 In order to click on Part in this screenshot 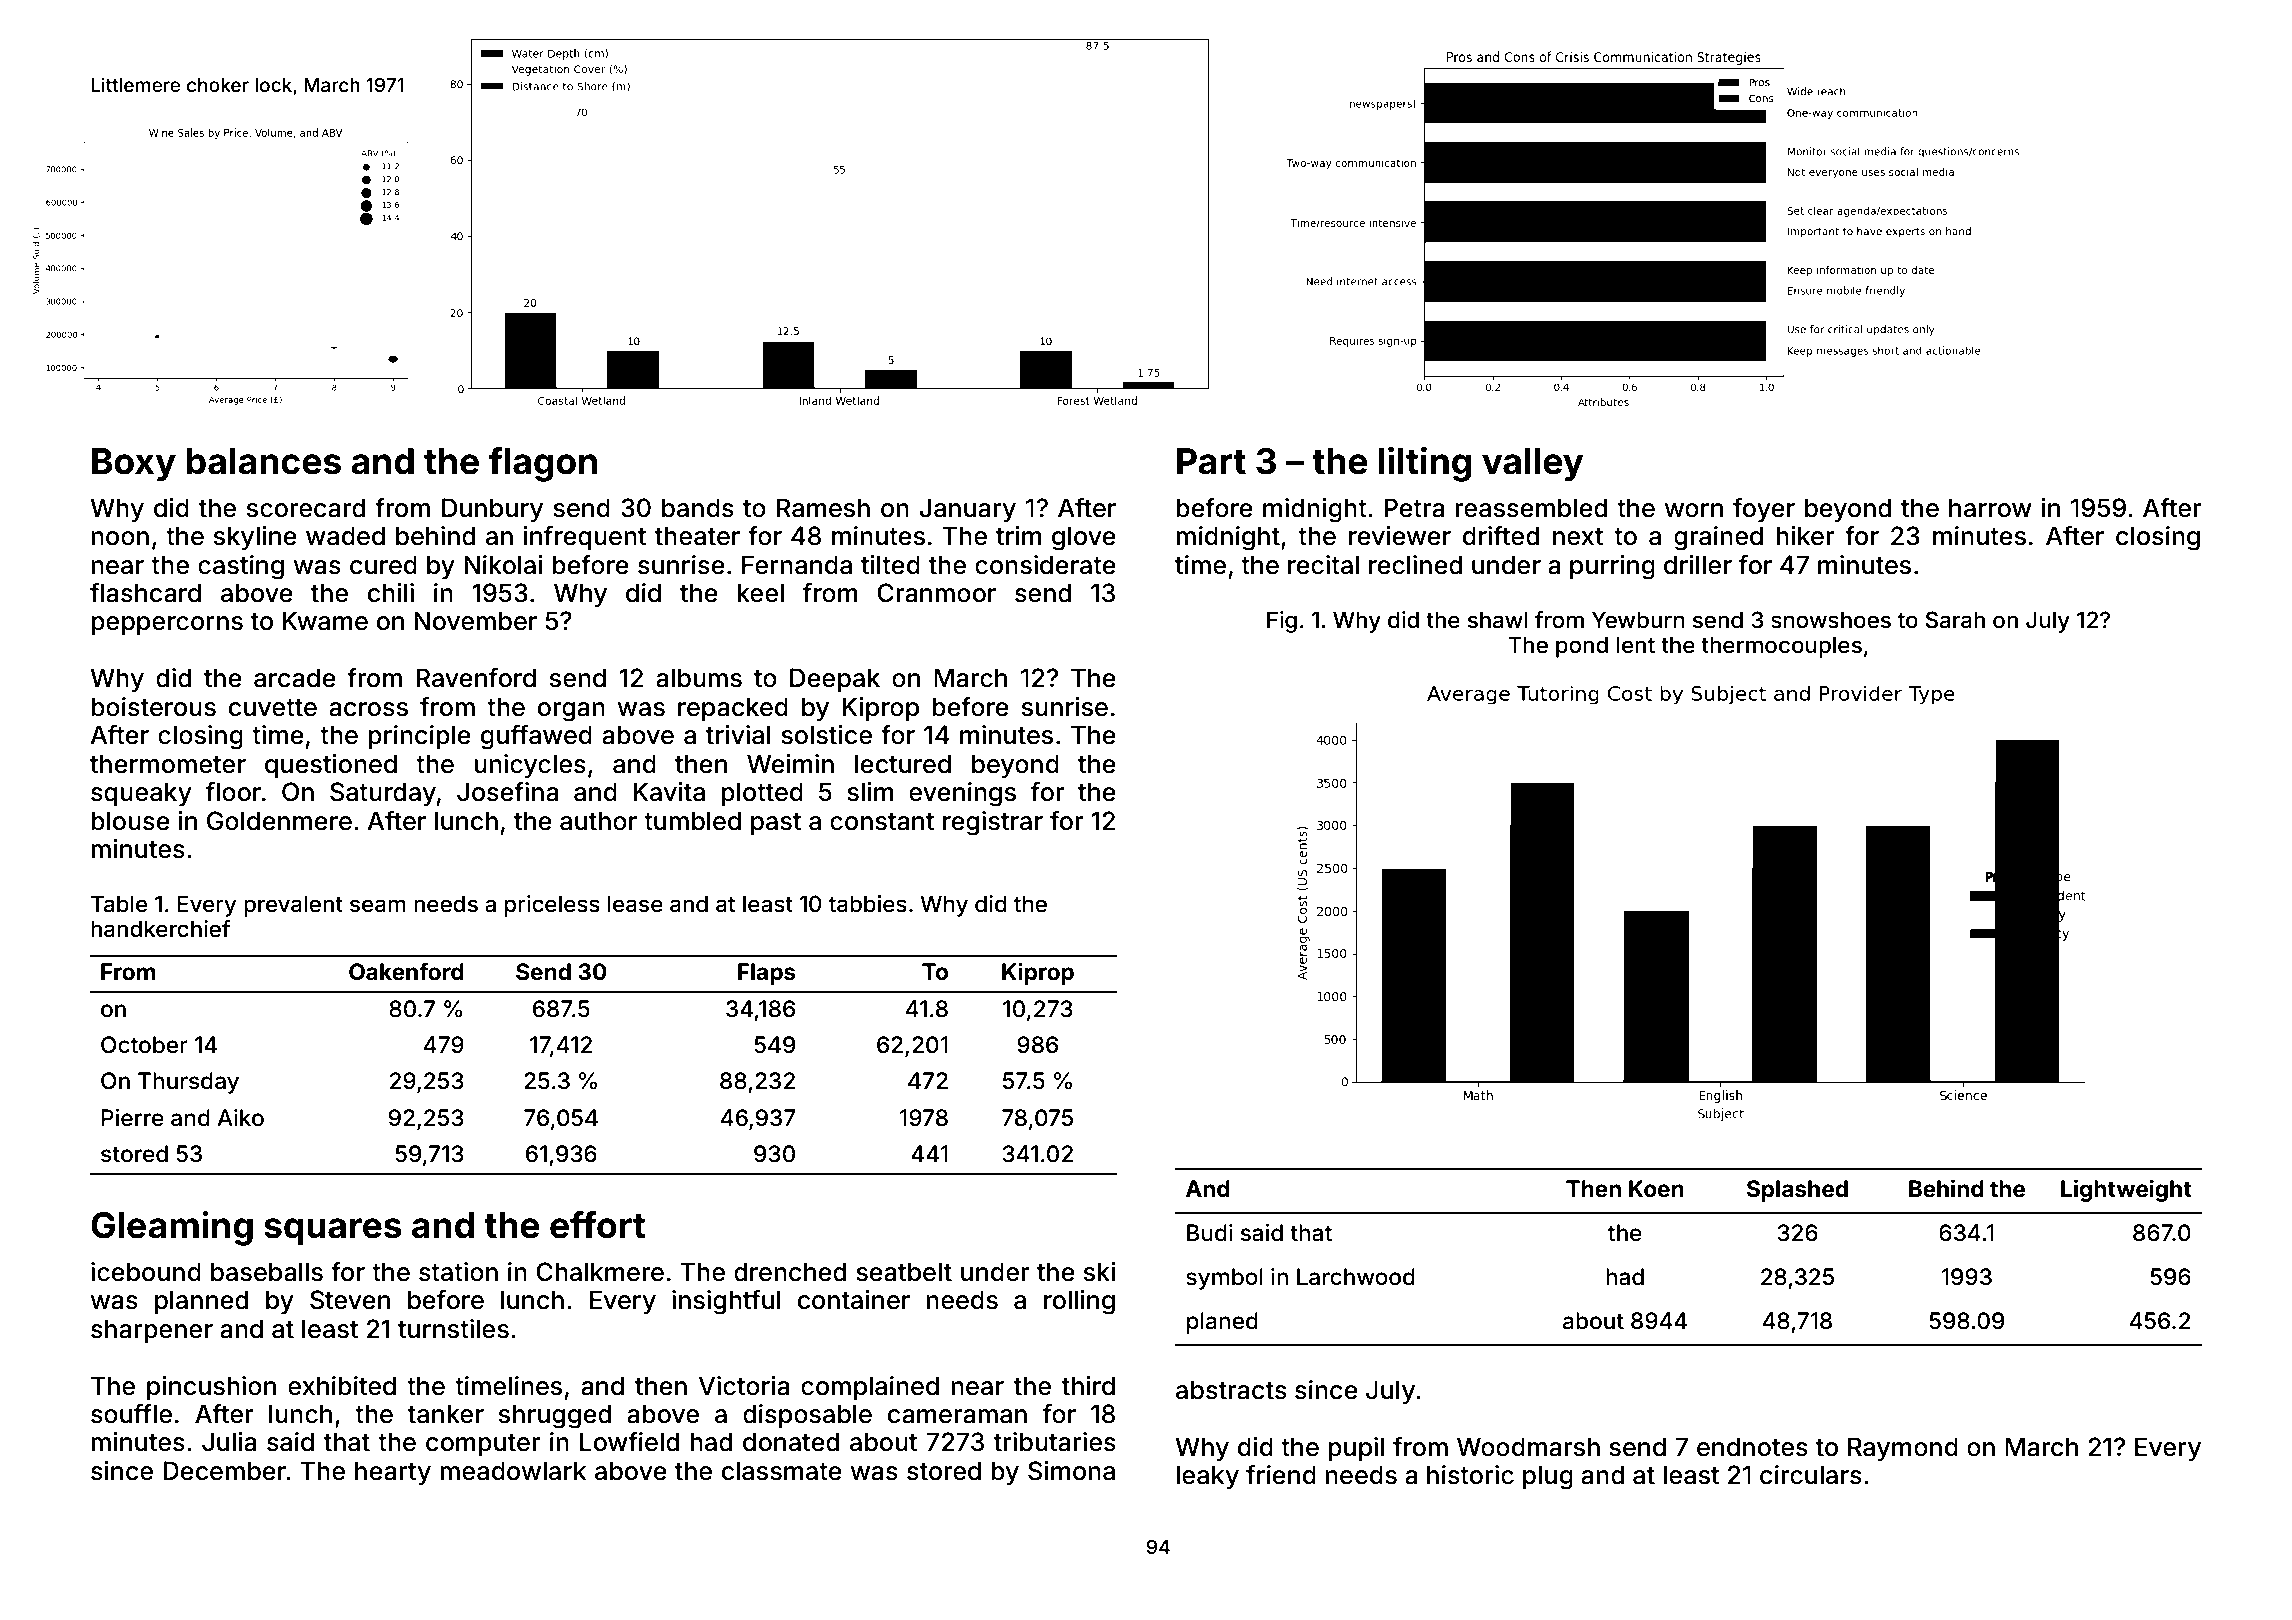, I will do `click(1211, 461)`.
